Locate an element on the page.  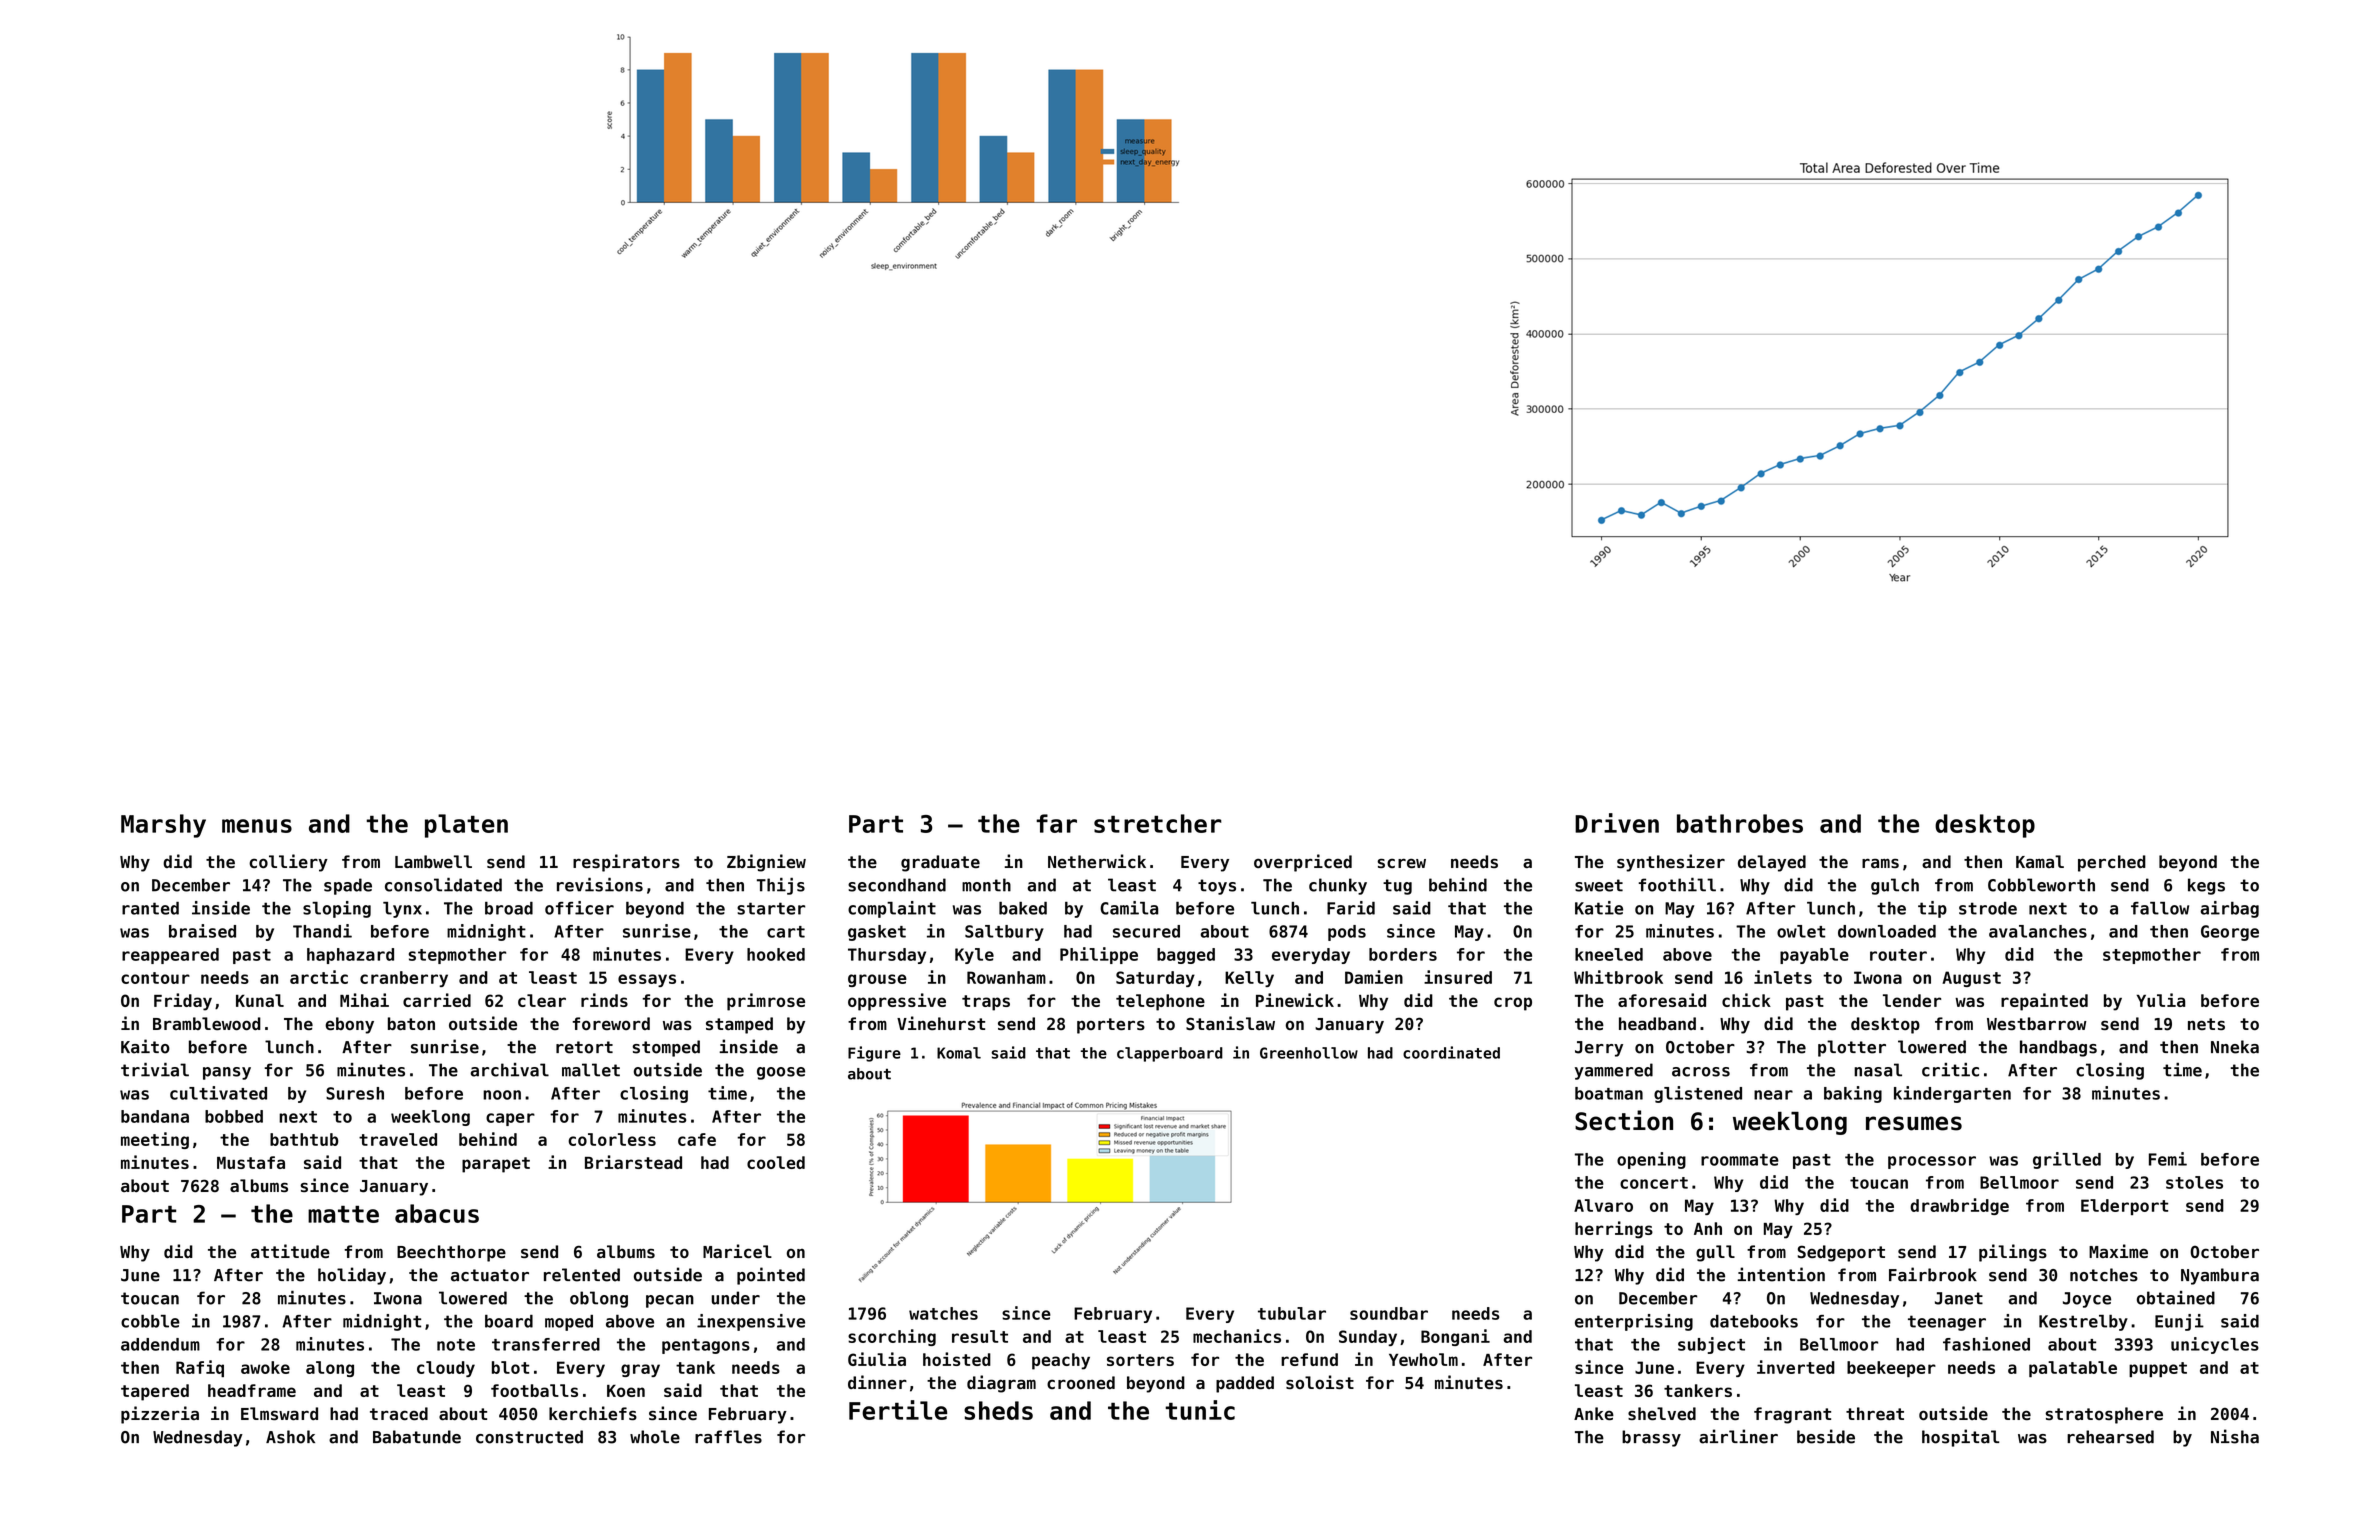
herrings is located at coordinates (1614, 1230).
